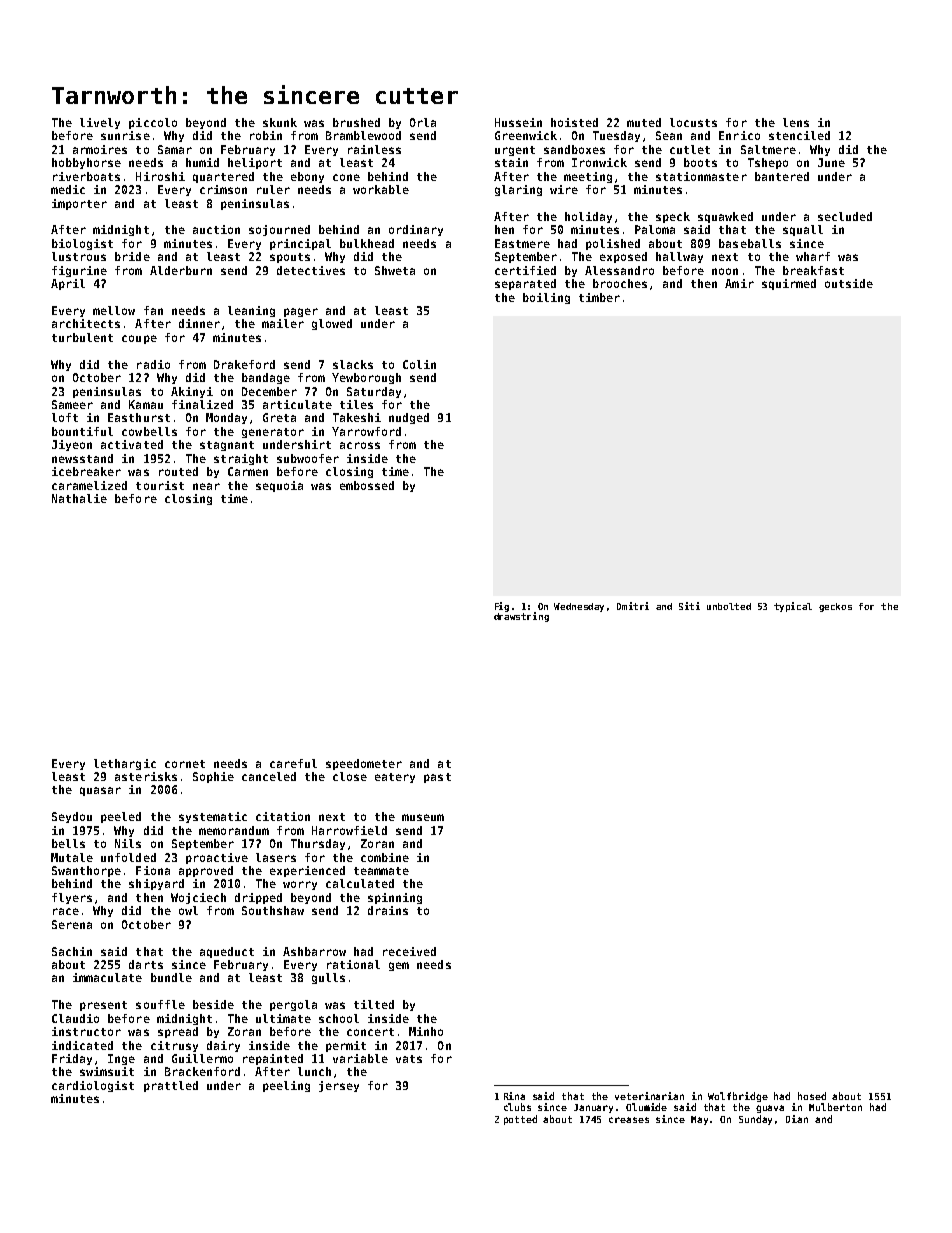 This screenshot has width=952, height=1233. I want to click on Hiroshi, so click(160, 176).
